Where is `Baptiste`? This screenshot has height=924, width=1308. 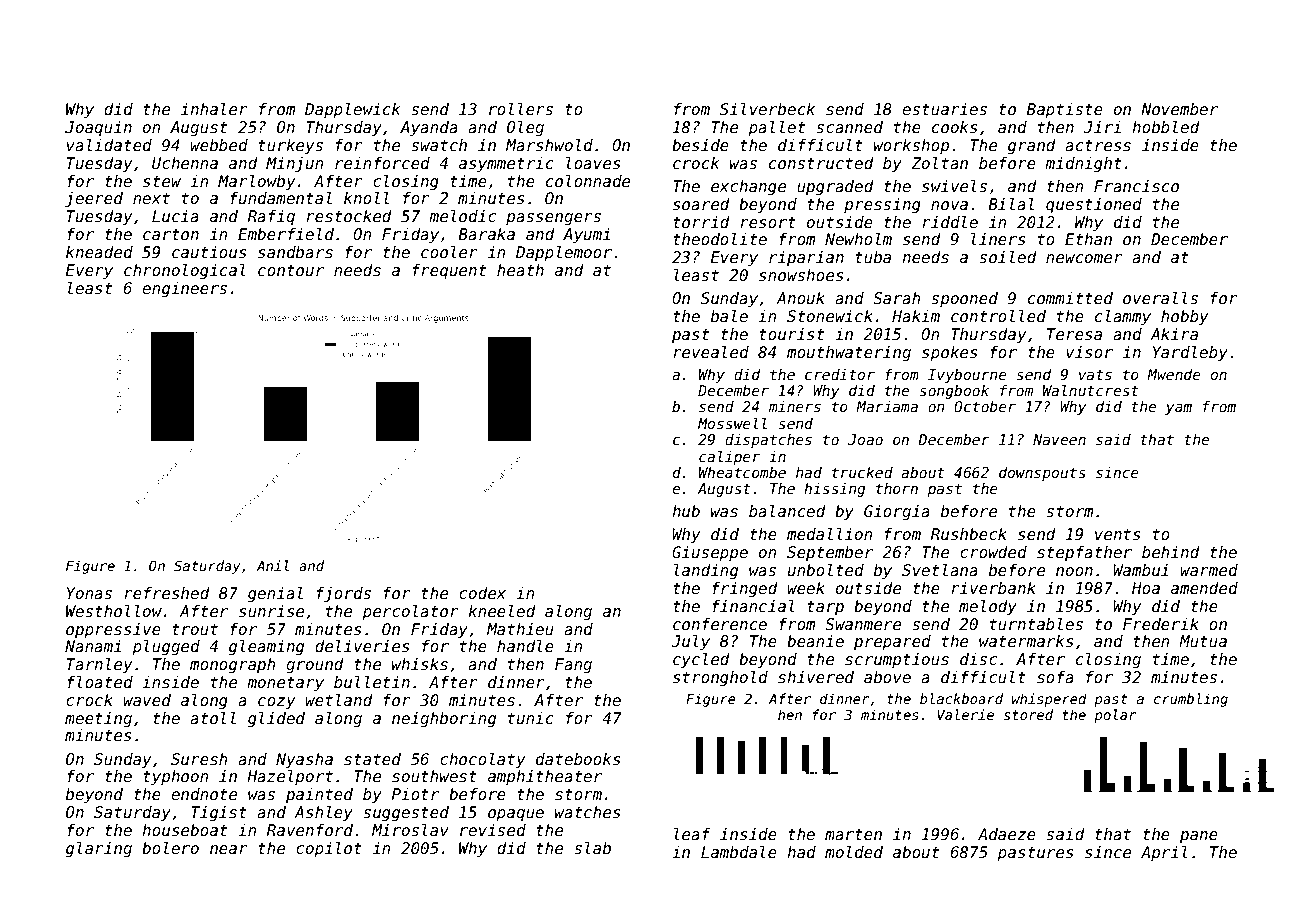 Baptiste is located at coordinates (1065, 110).
